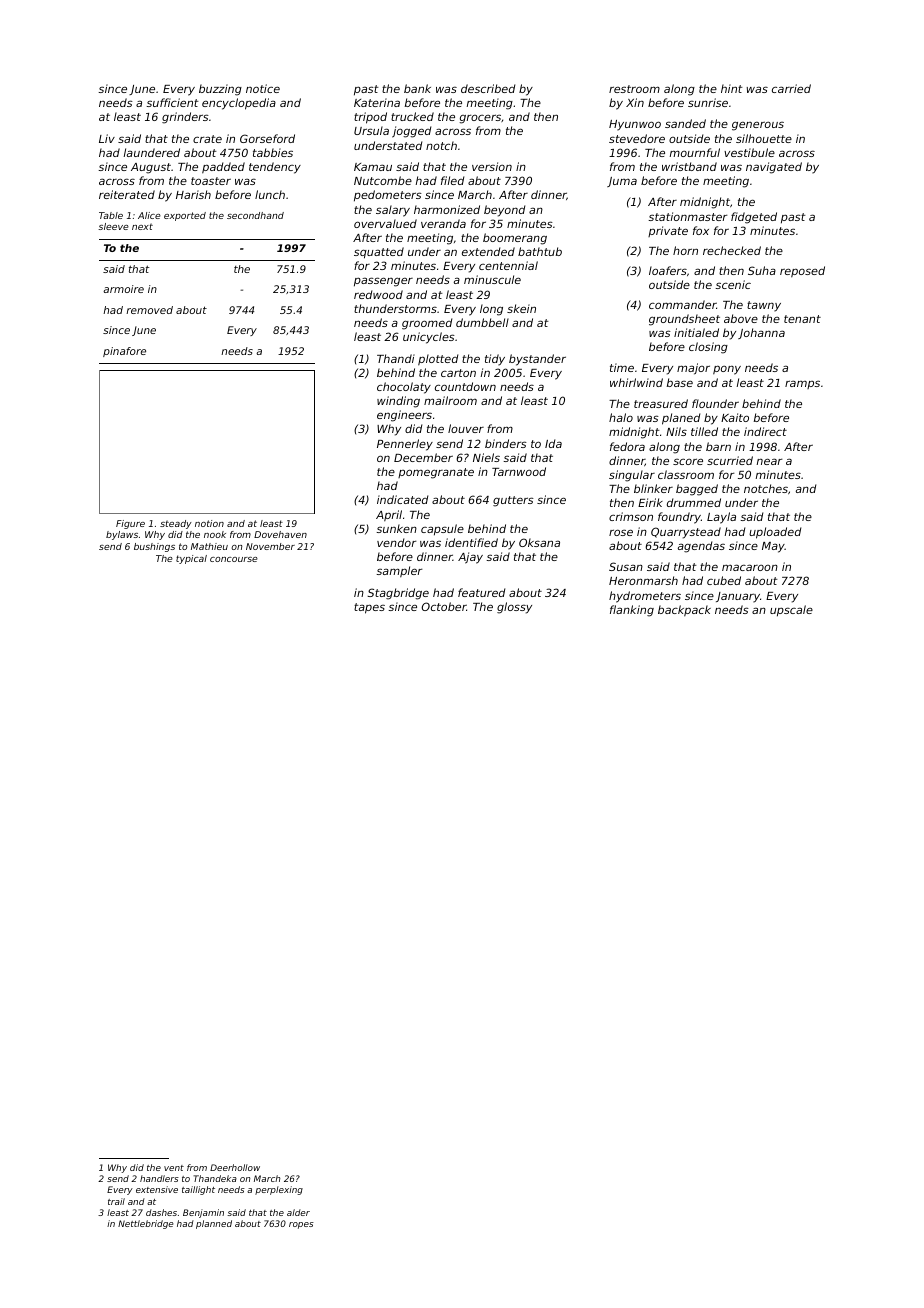 This page has height=1308, width=924. What do you see at coordinates (802, 272) in the page?
I see `reposed` at bounding box center [802, 272].
